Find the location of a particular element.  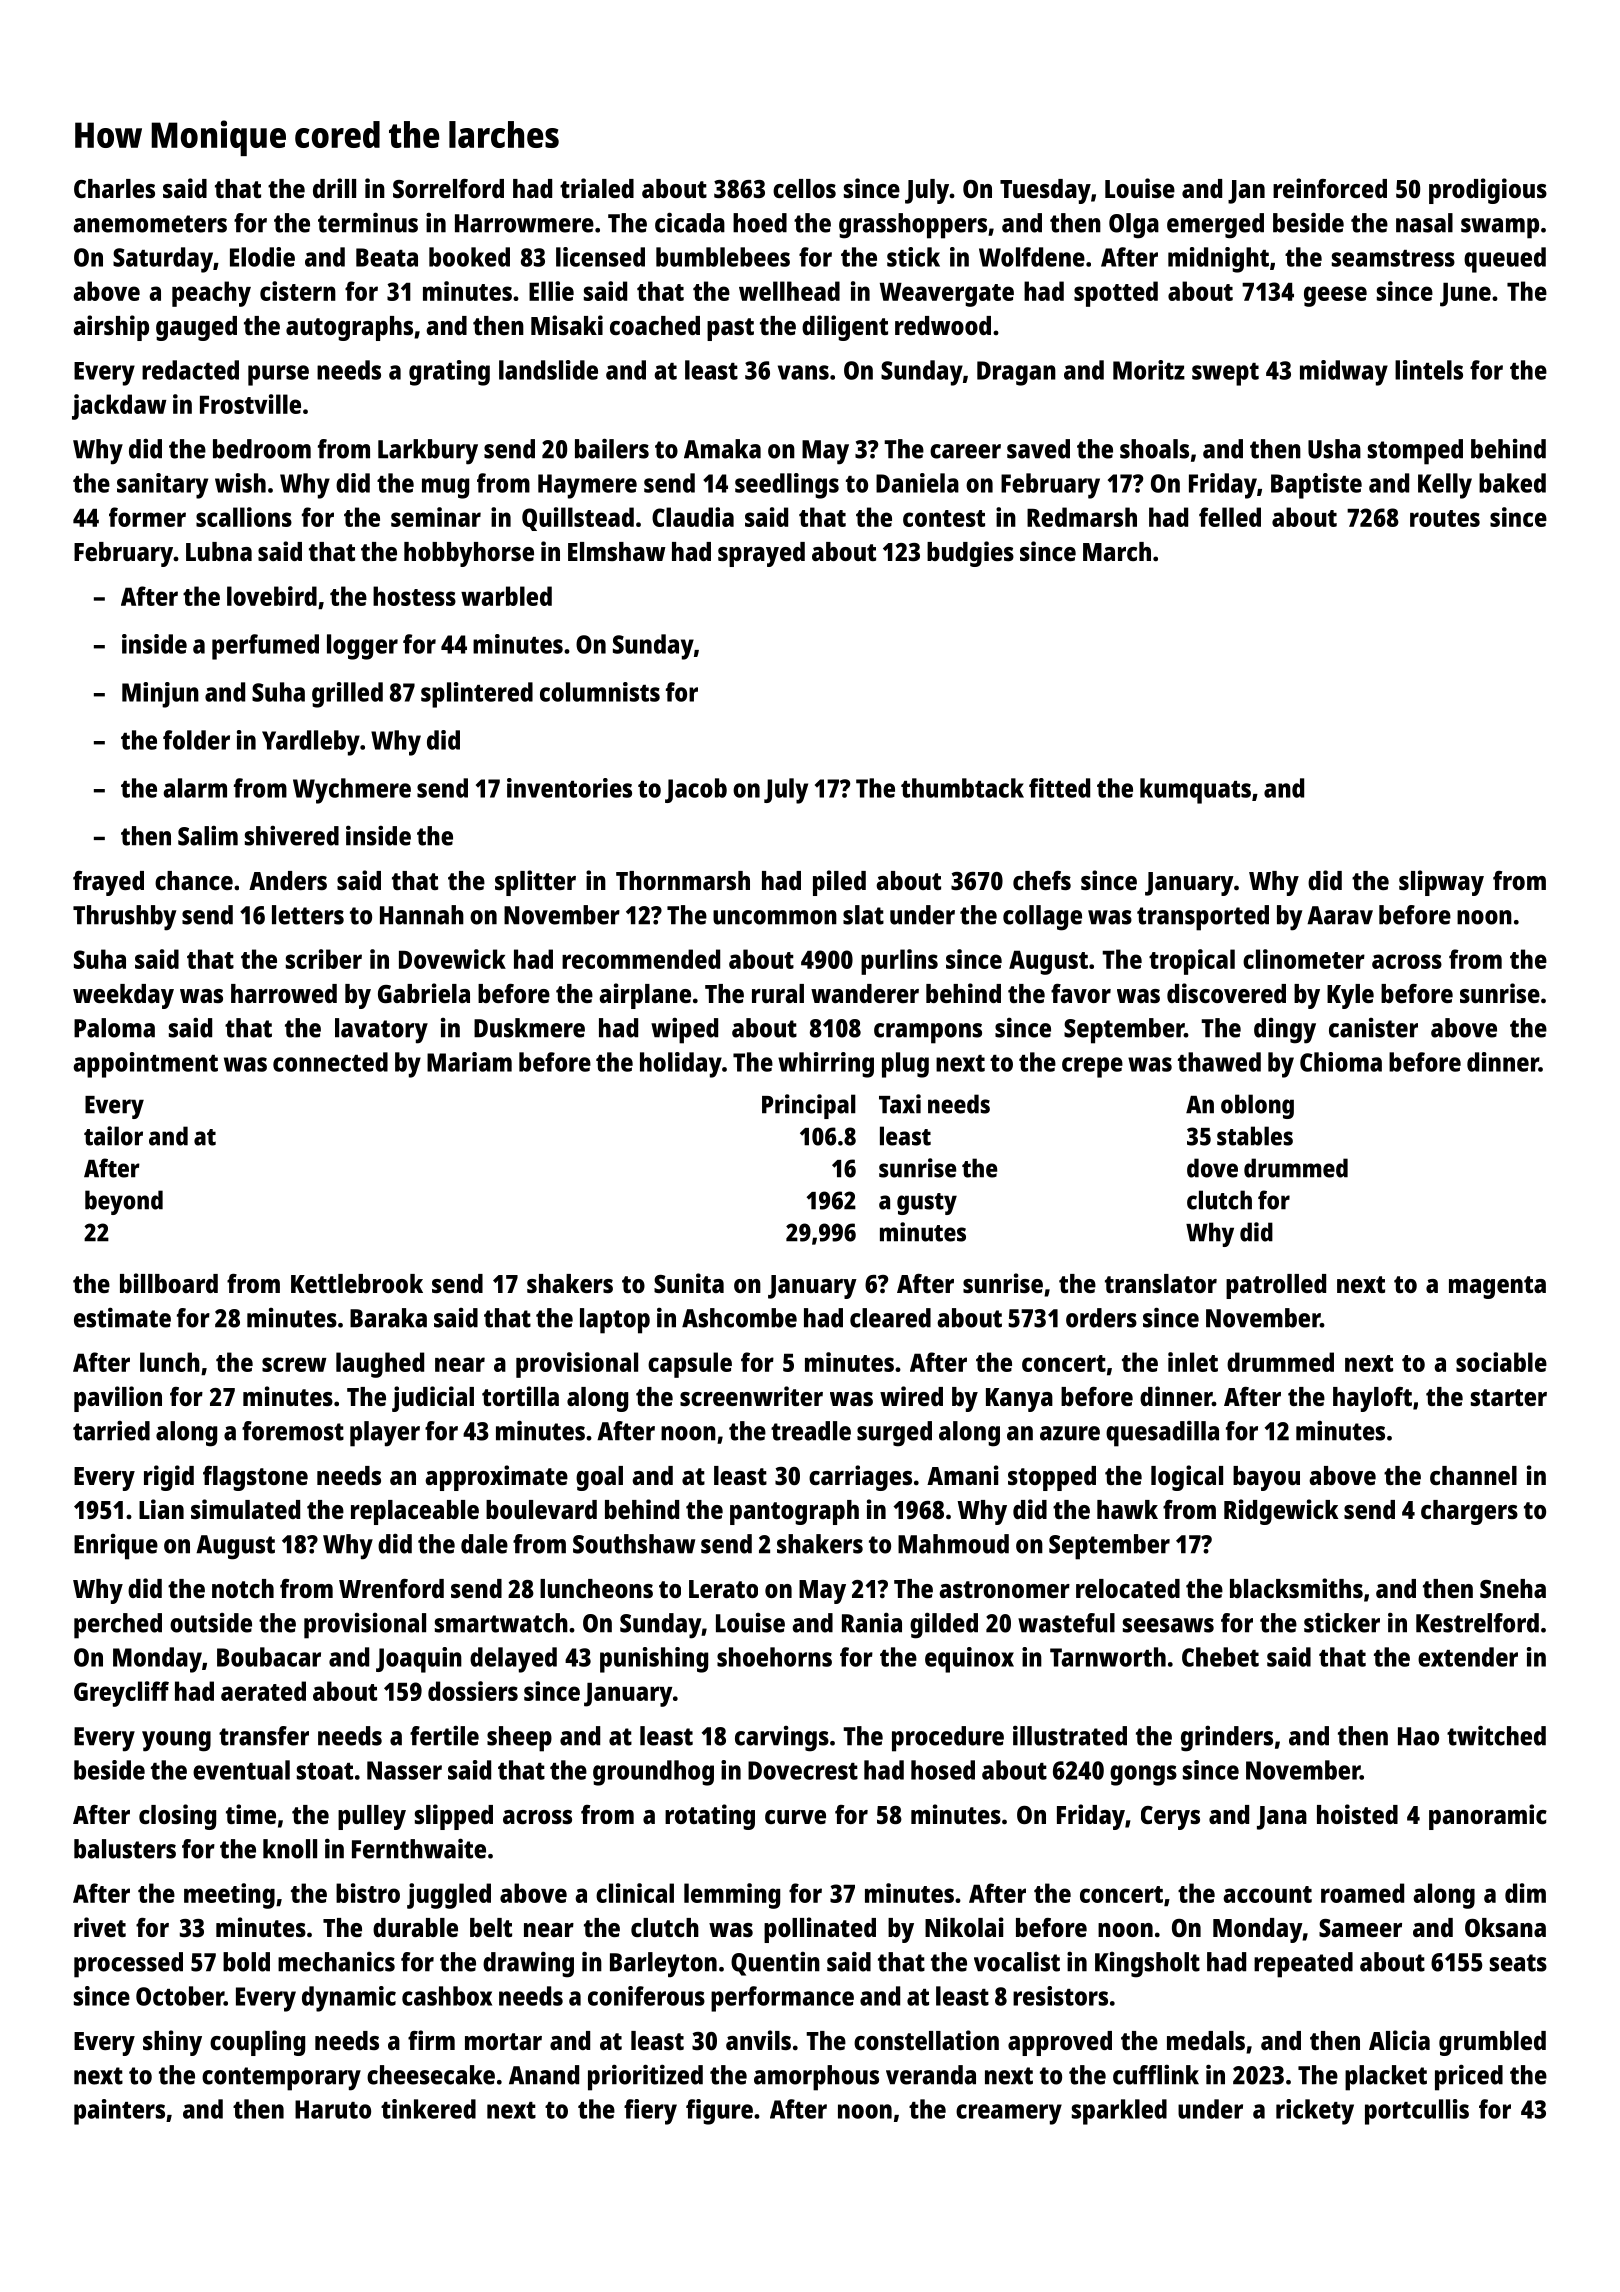

baked is located at coordinates (1512, 483).
